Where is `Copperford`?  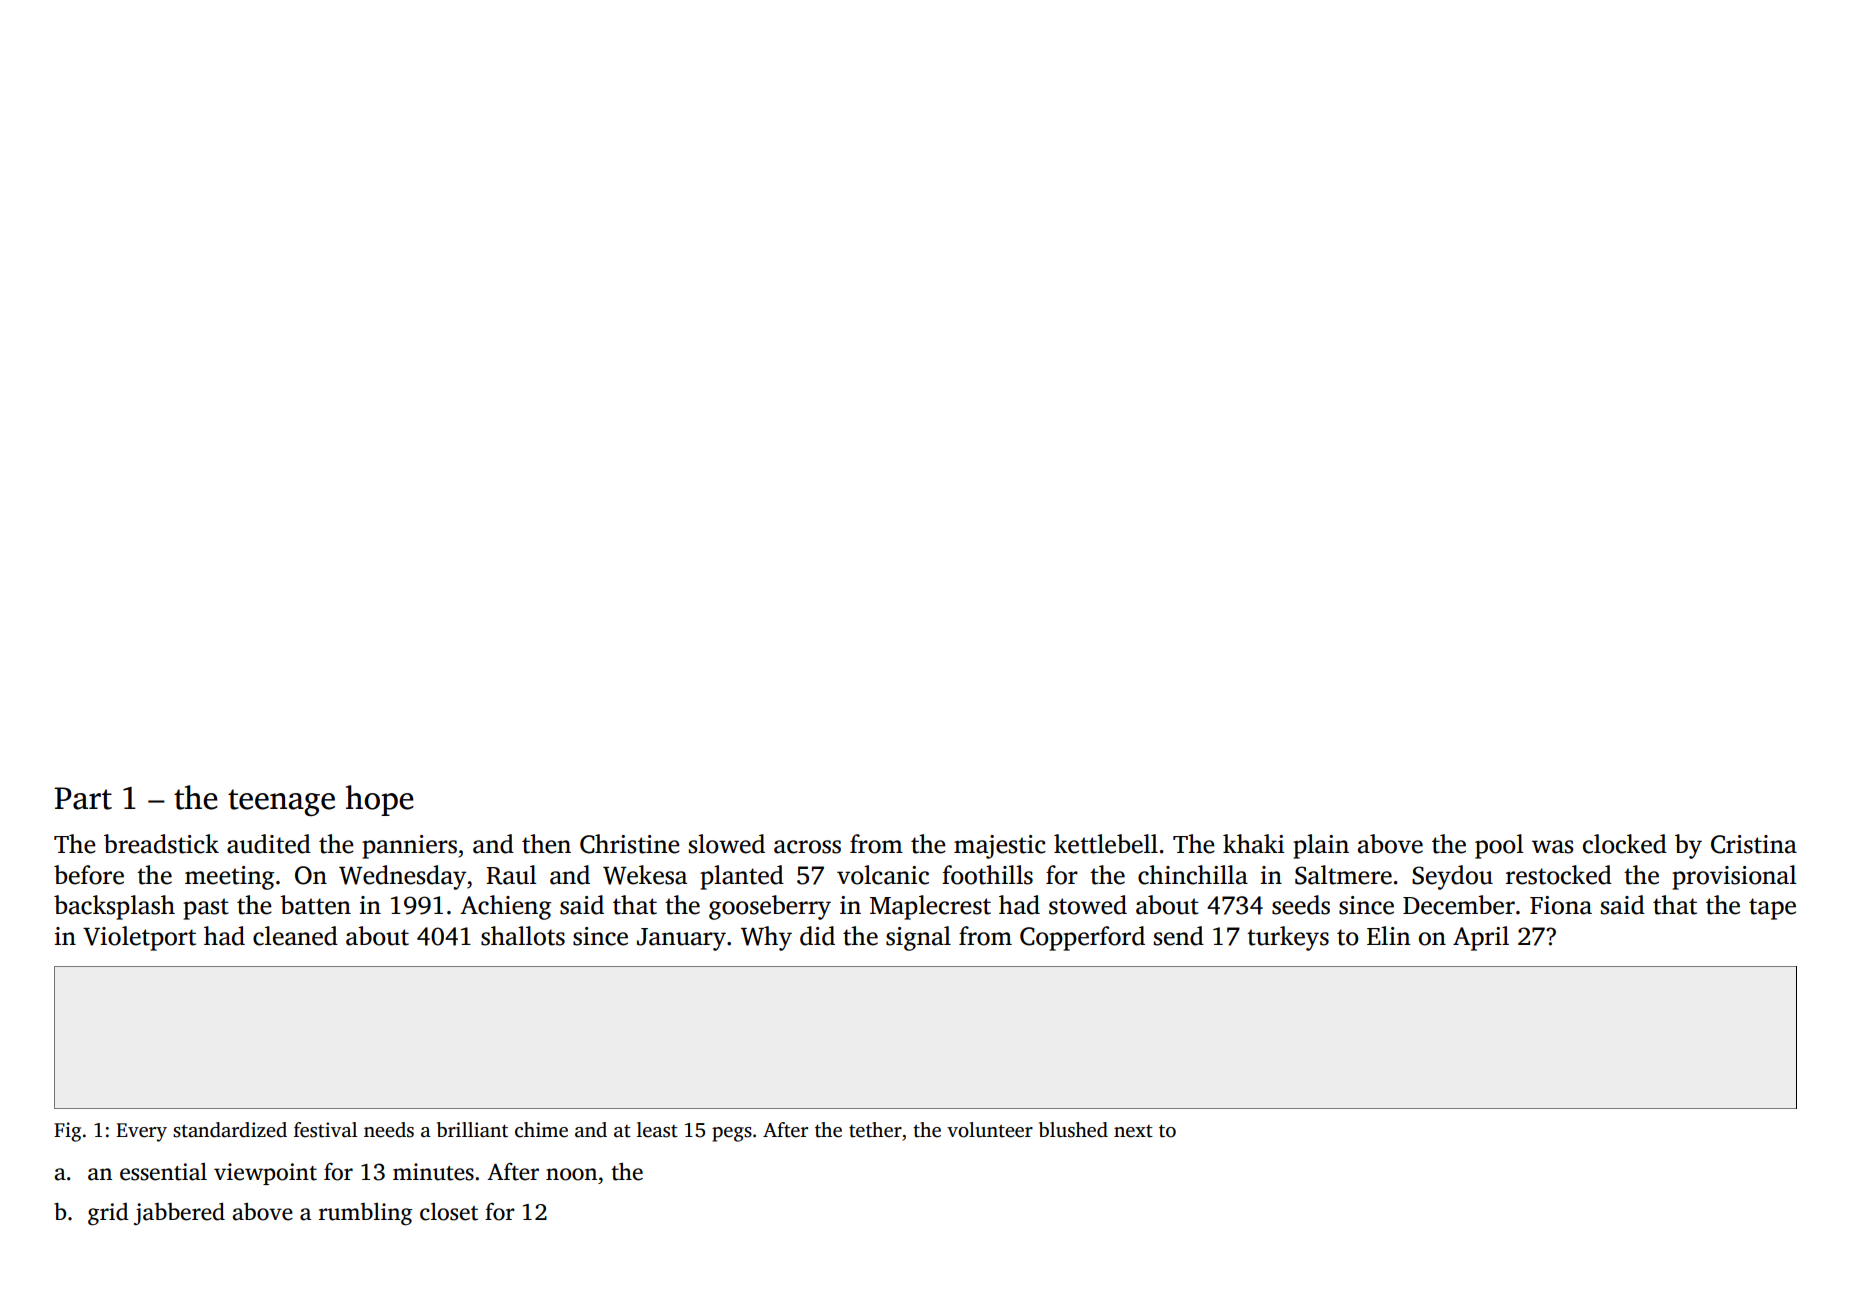
Copperford is located at coordinates (1082, 938).
